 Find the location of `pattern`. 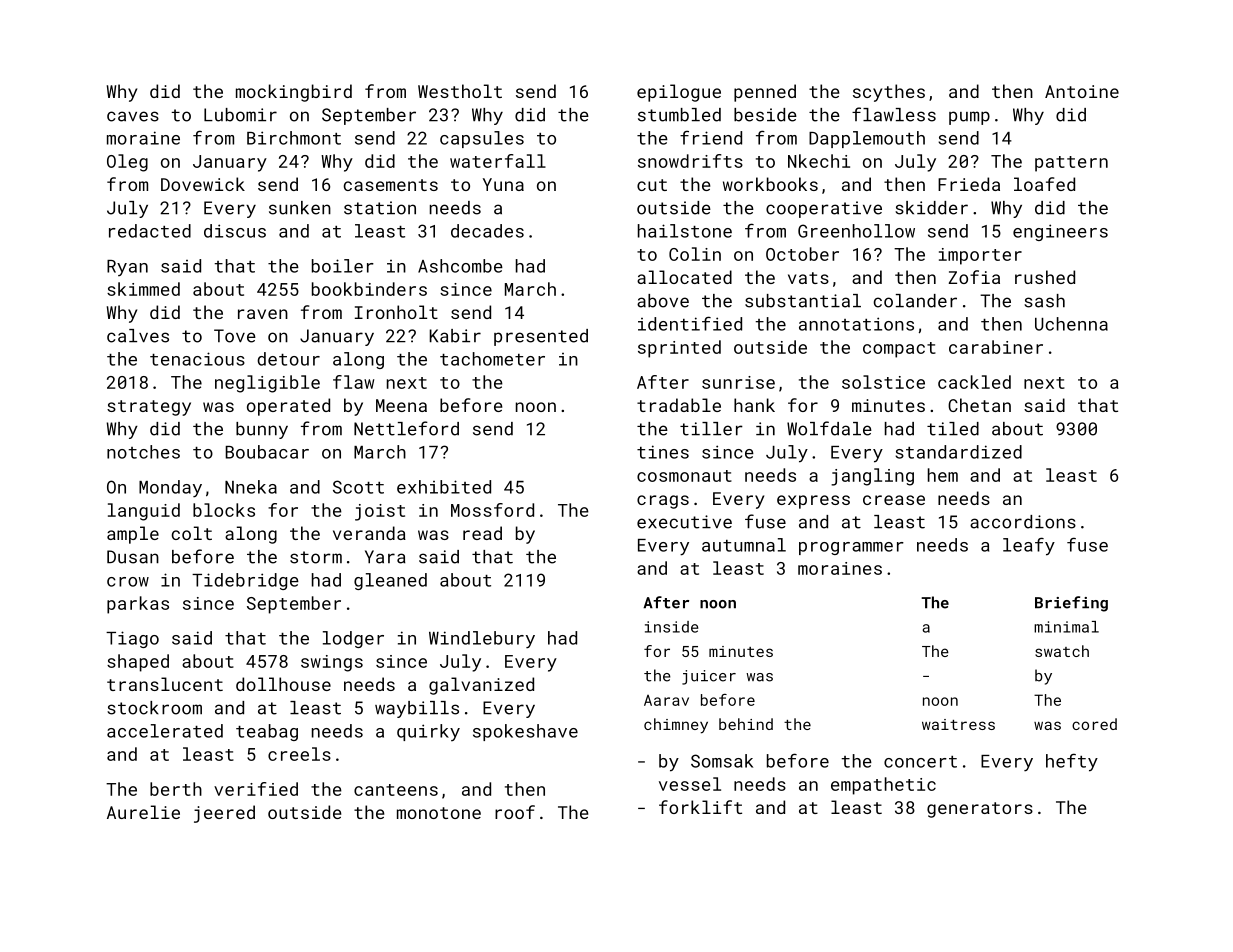

pattern is located at coordinates (1071, 164).
